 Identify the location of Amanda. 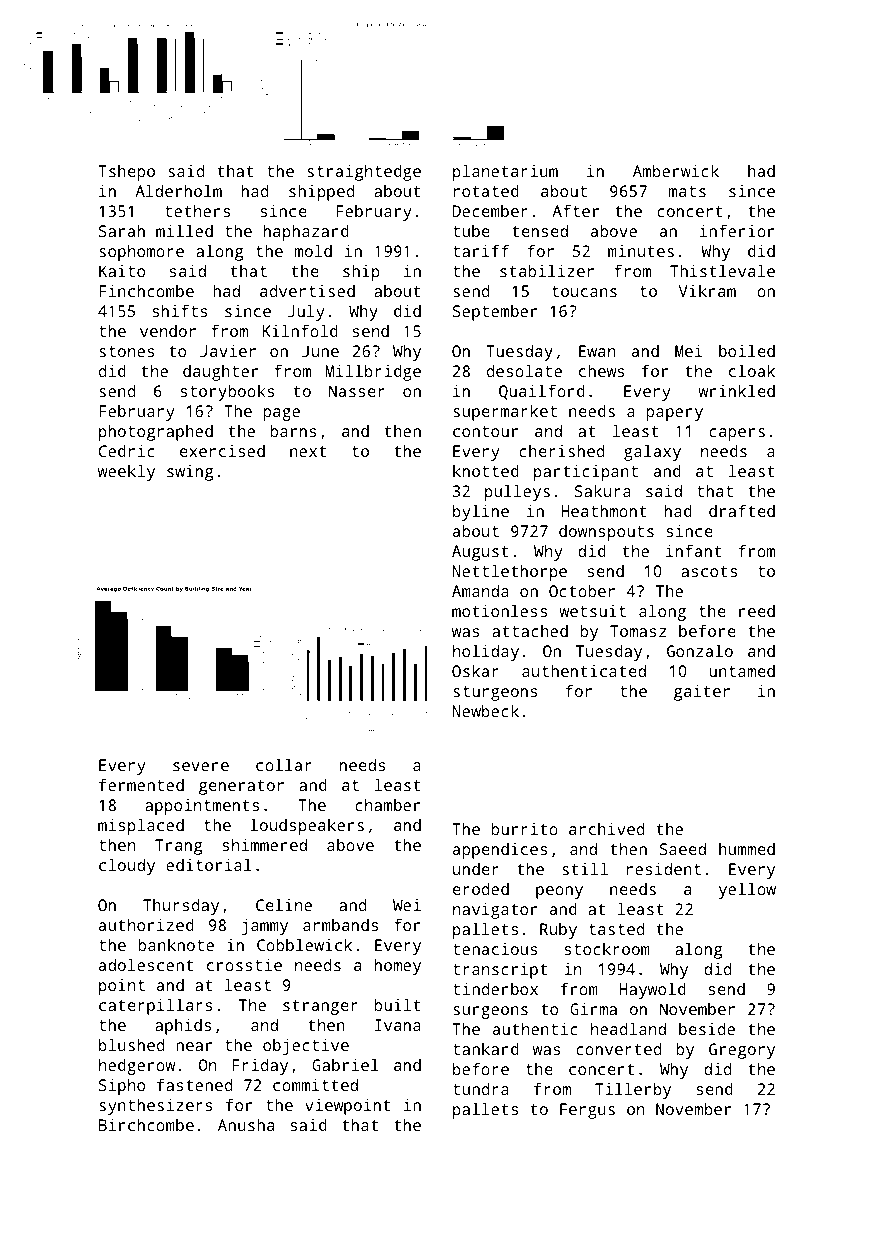
(480, 590).
